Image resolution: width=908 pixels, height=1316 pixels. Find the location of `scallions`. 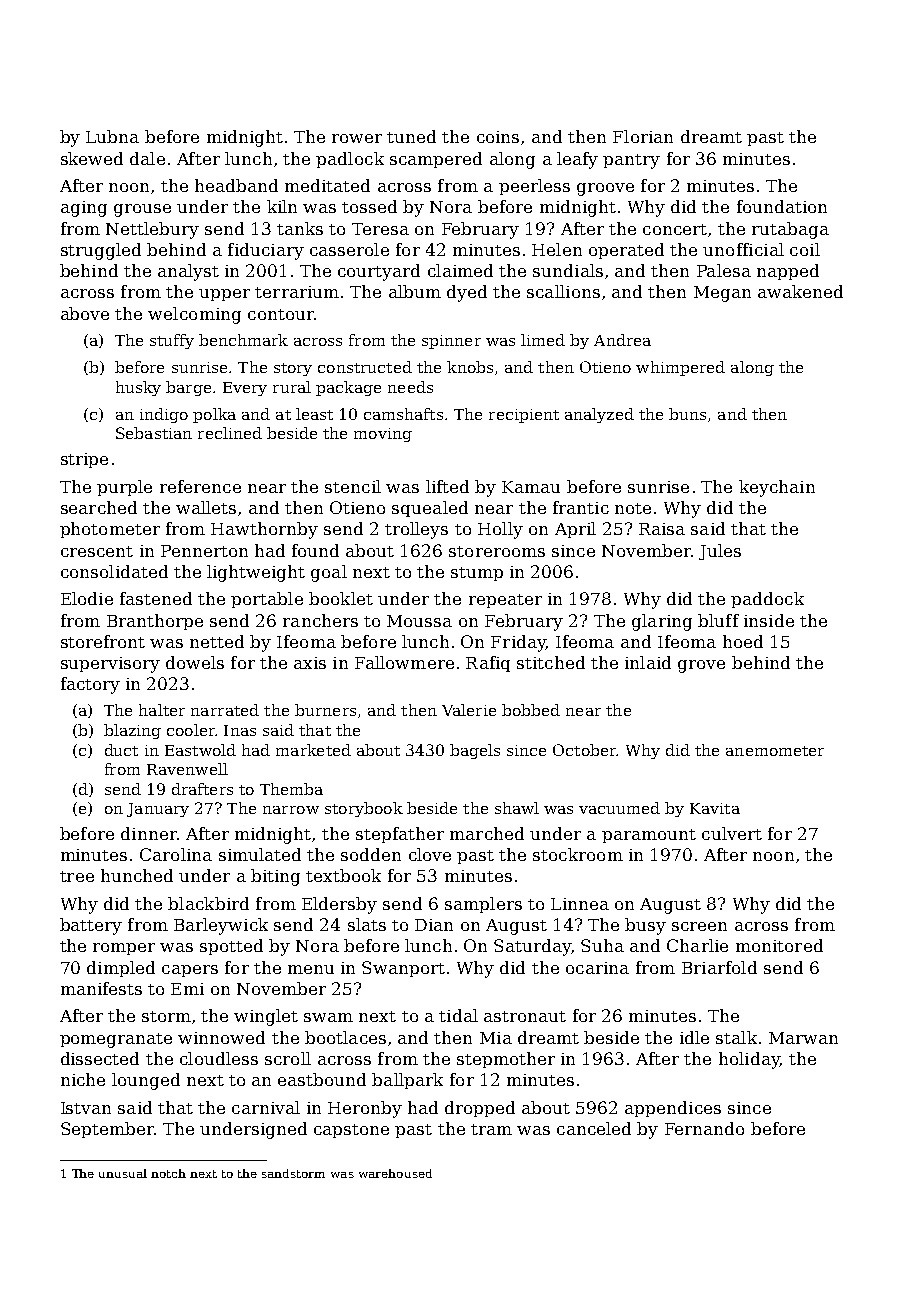

scallions is located at coordinates (563, 291).
